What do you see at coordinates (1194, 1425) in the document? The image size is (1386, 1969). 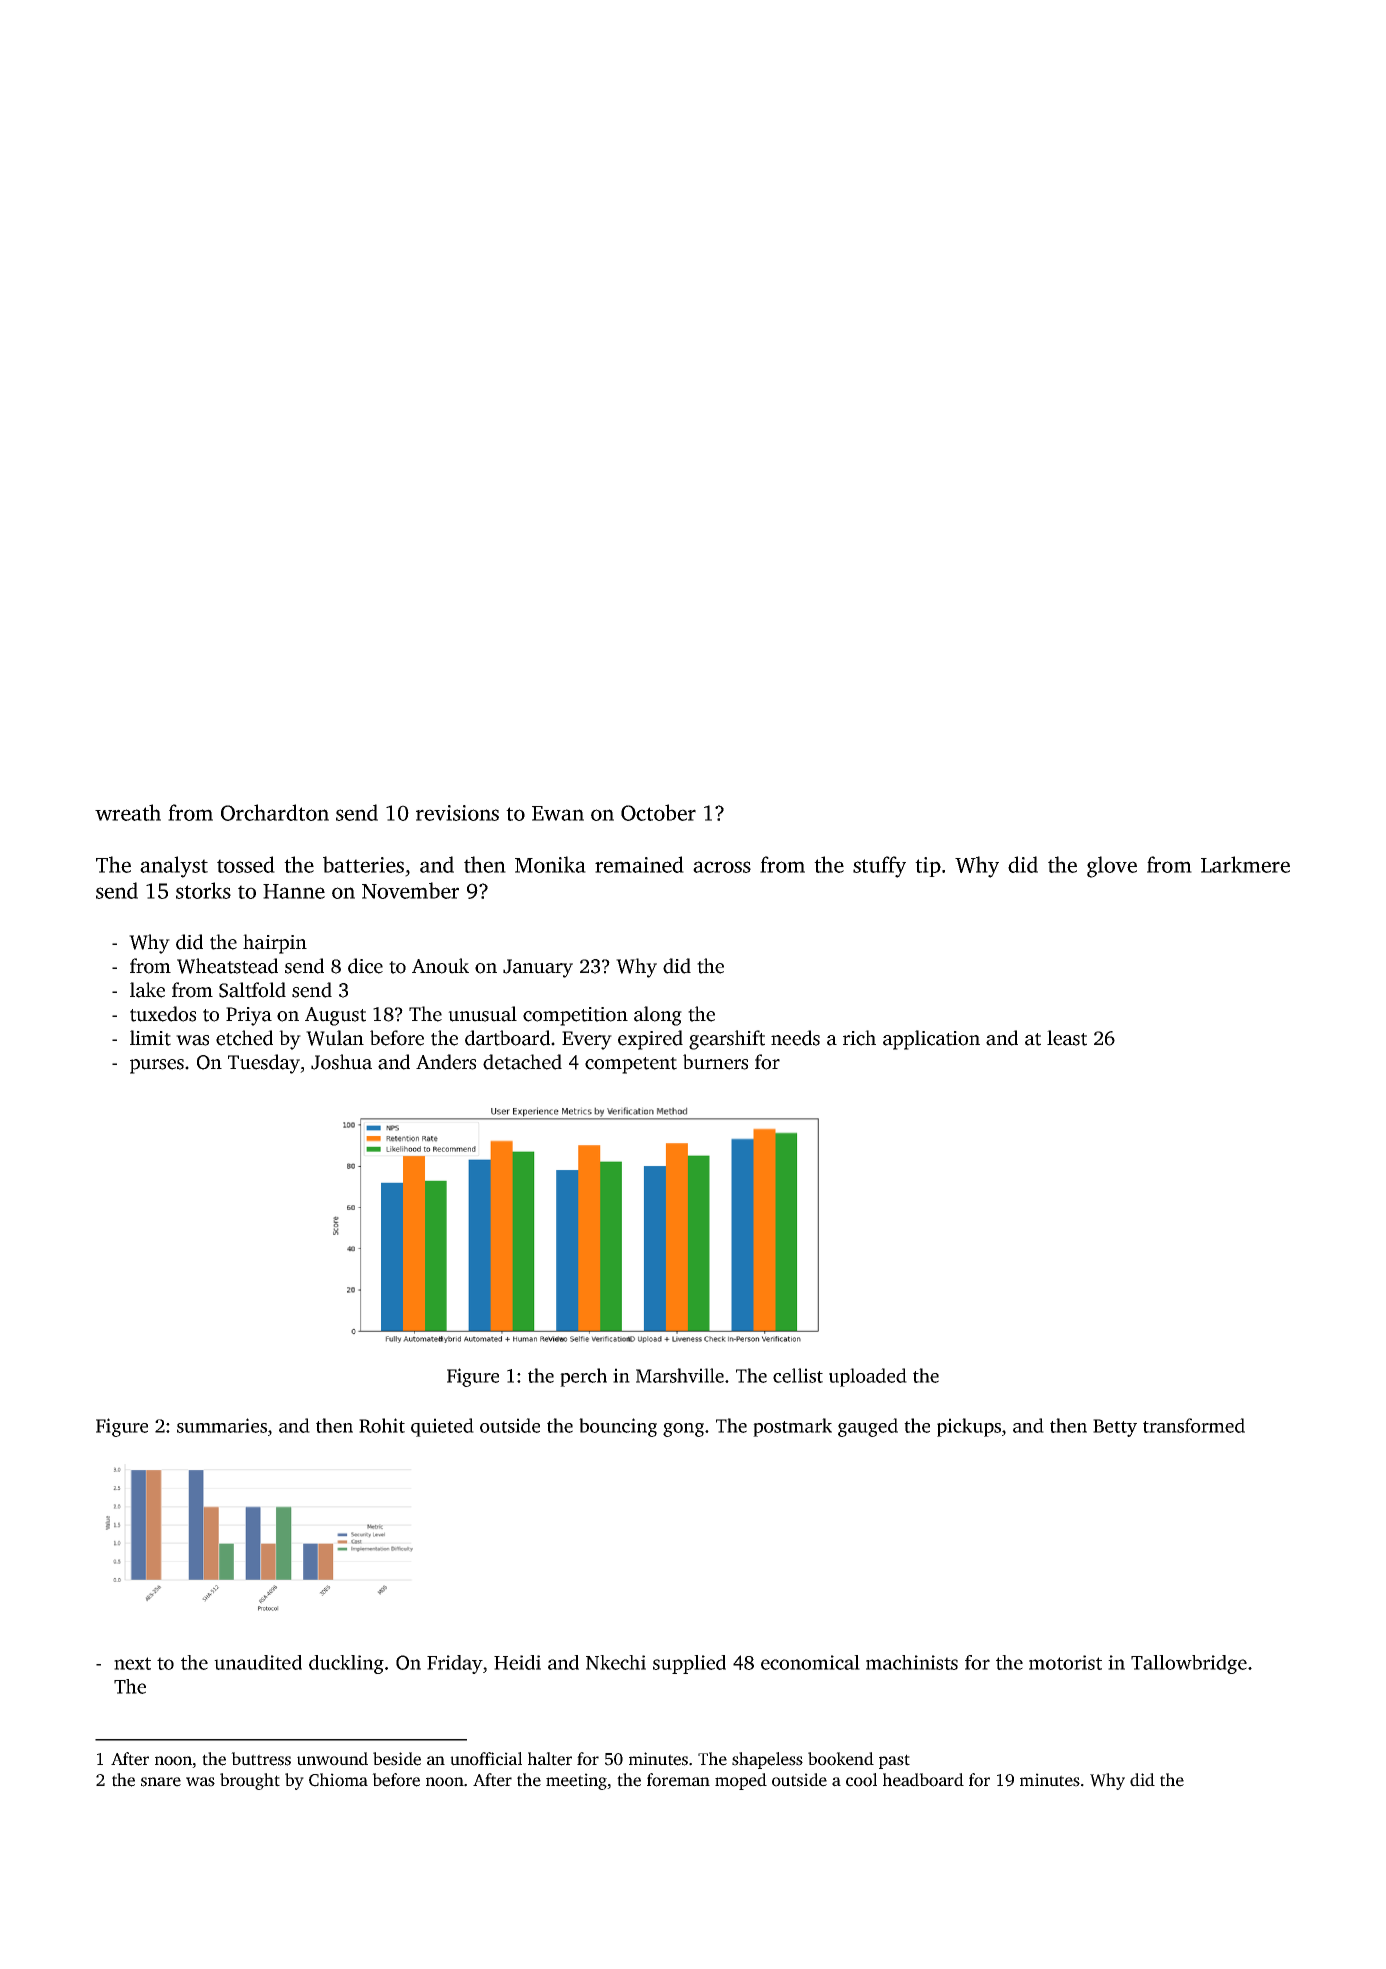 I see `transformed` at bounding box center [1194, 1425].
